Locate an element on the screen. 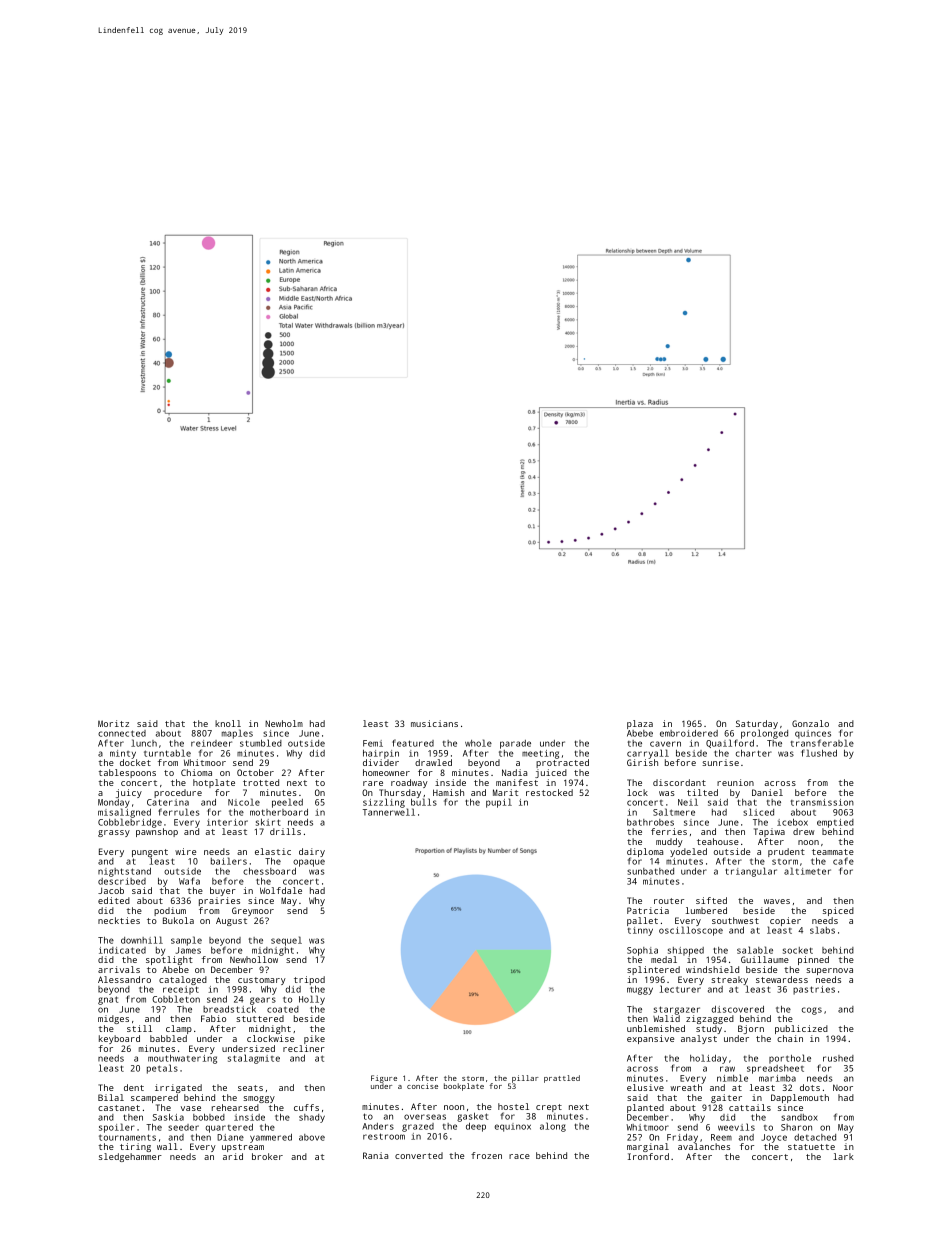 Image resolution: width=952 pixels, height=1233 pixels. arid is located at coordinates (233, 1156).
